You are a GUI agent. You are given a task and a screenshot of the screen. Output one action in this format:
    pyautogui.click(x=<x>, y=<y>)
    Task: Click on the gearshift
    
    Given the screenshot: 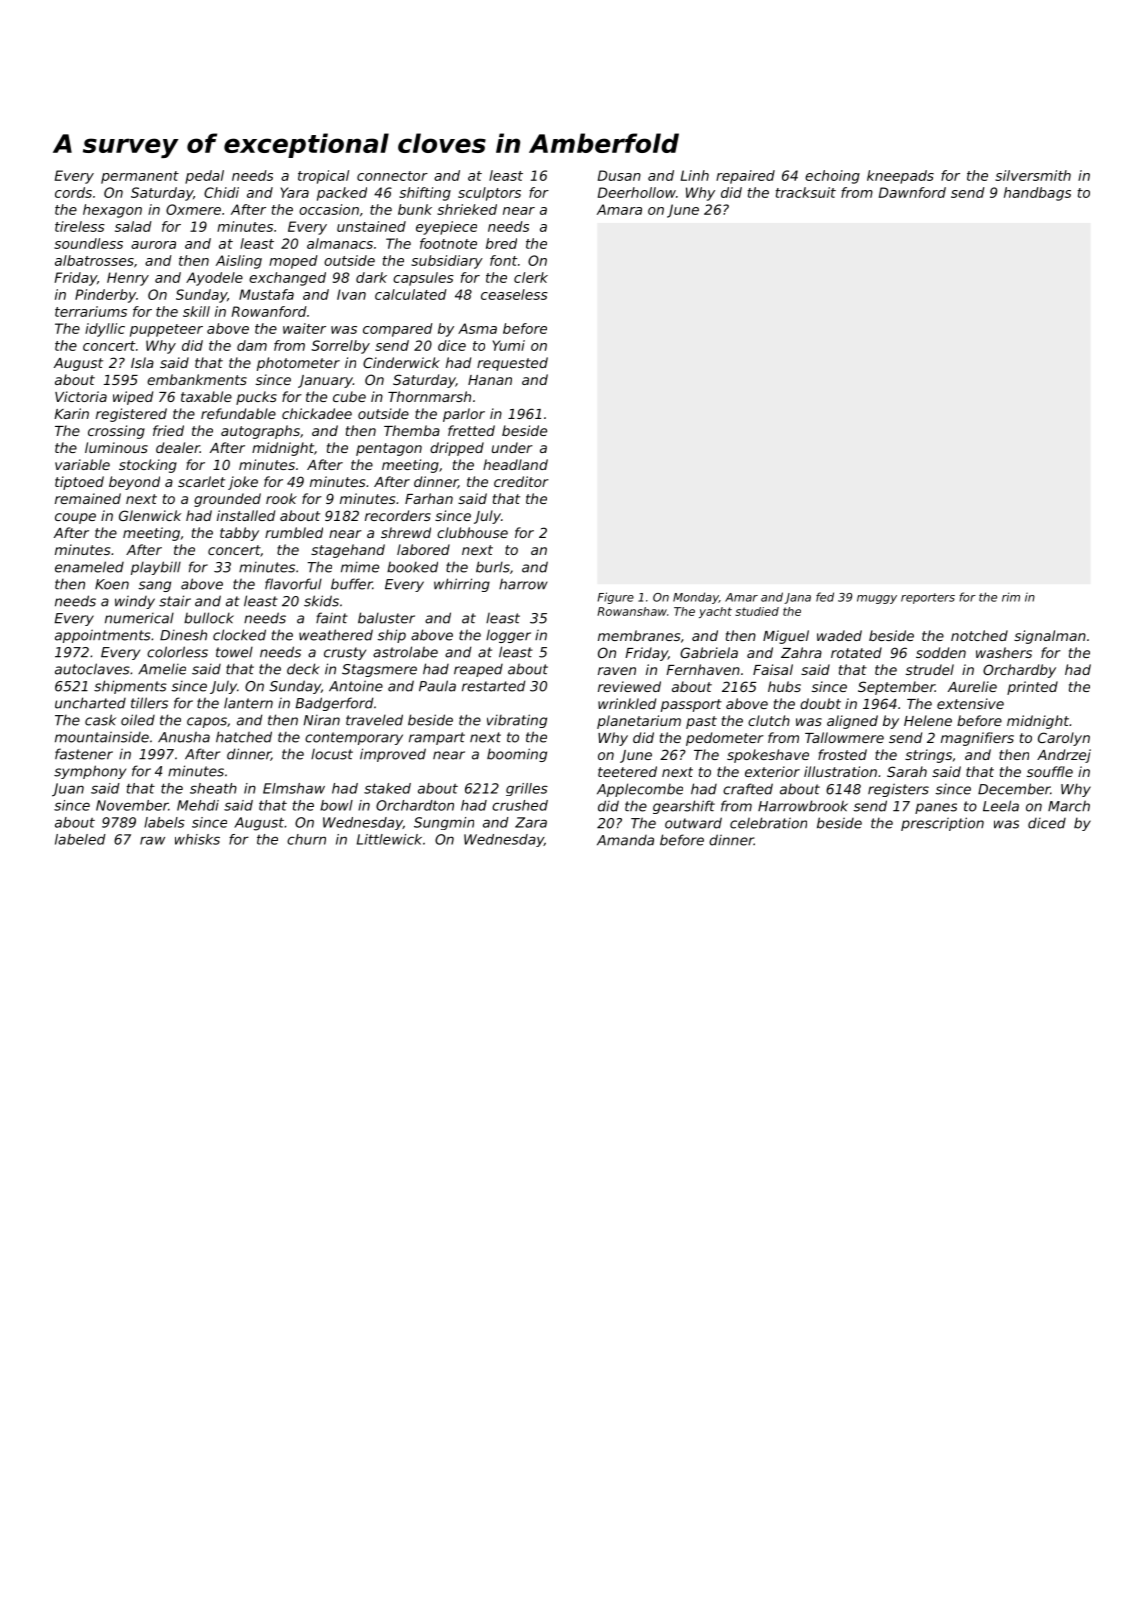 What is the action you would take?
    pyautogui.click(x=684, y=807)
